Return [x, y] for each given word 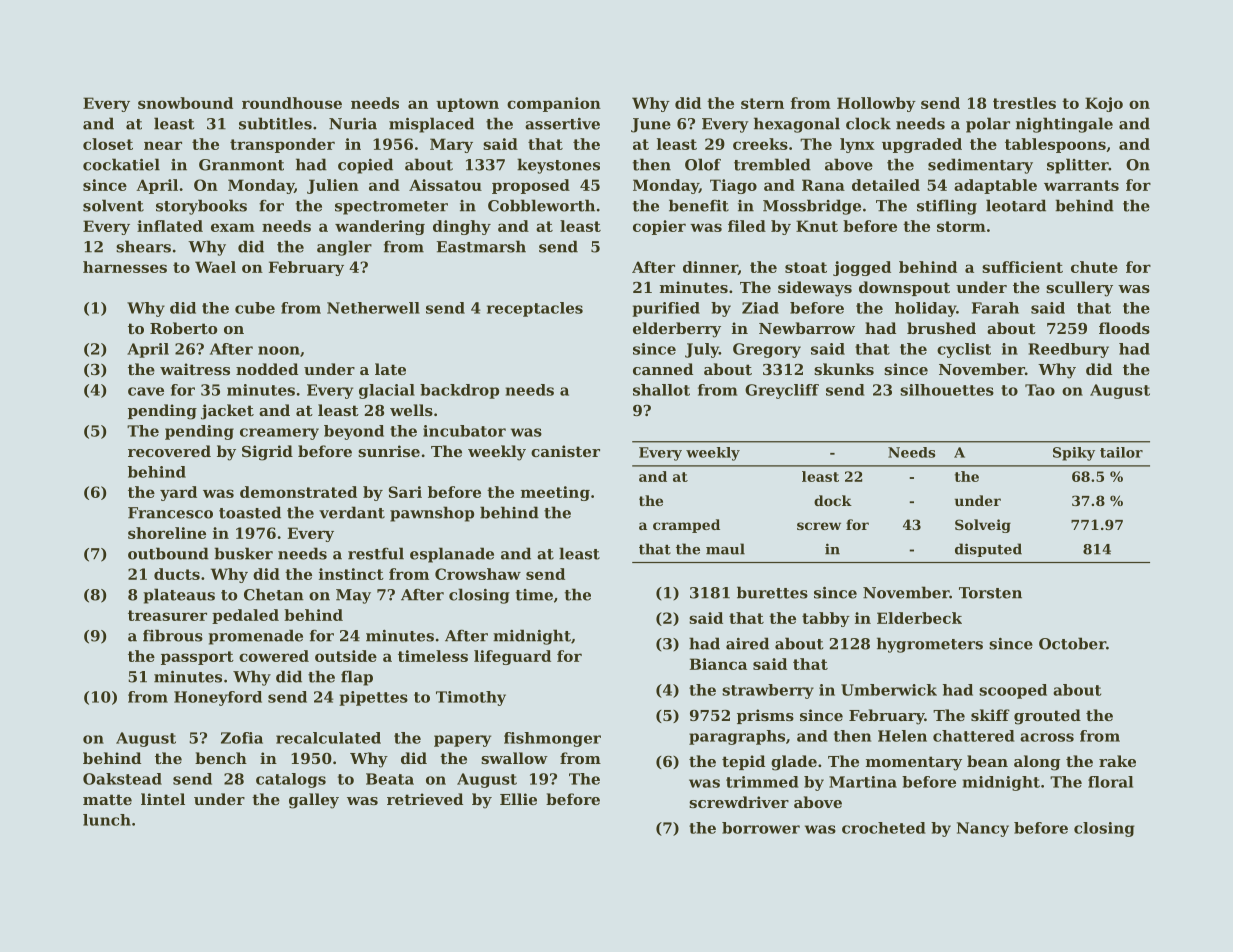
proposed [531, 186]
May [353, 596]
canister [565, 451]
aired [747, 643]
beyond [354, 432]
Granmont [241, 165]
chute [1094, 267]
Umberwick [889, 690]
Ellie [518, 799]
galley [314, 801]
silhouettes [947, 390]
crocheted [884, 828]
